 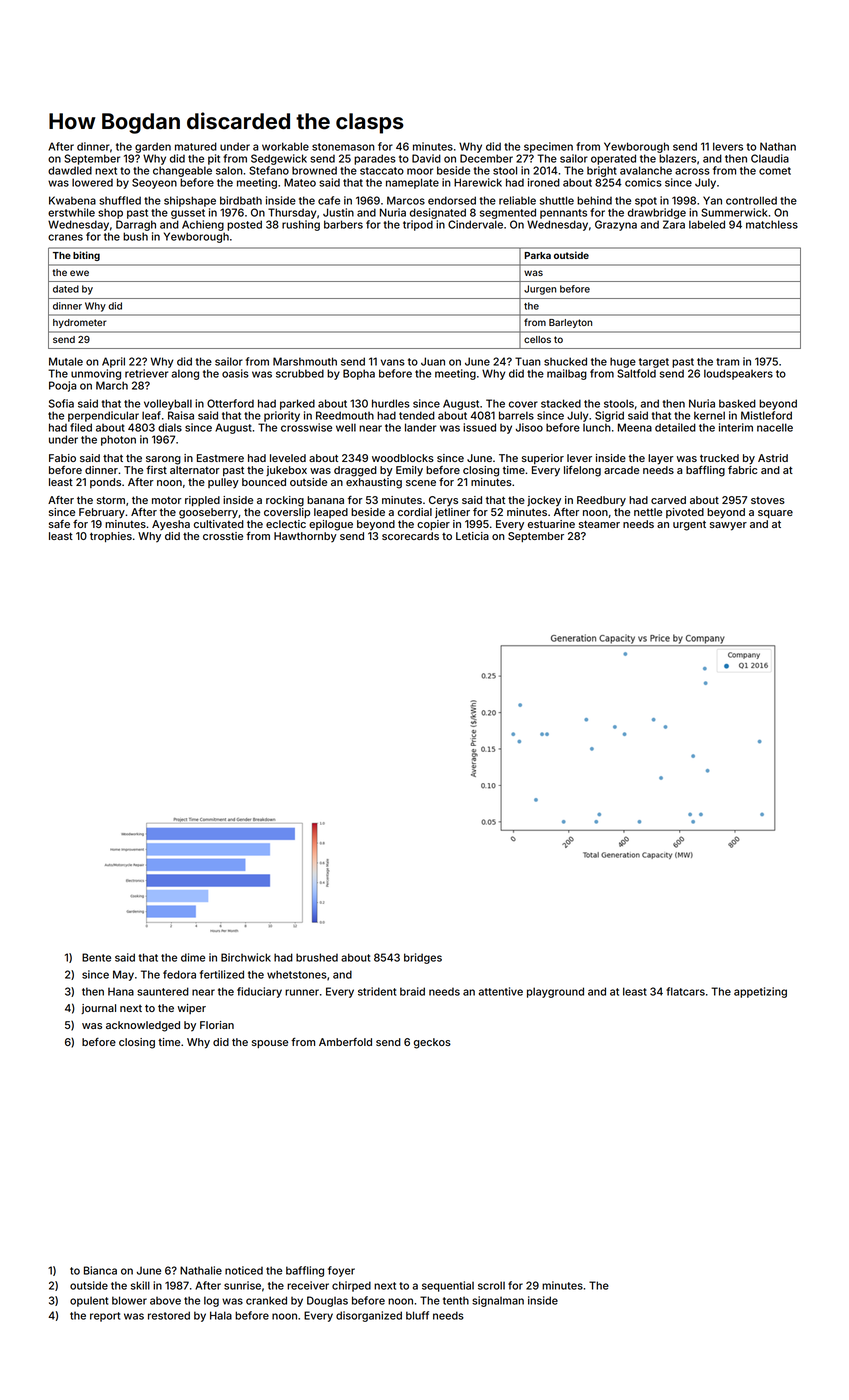 What do you see at coordinates (223, 536) in the screenshot?
I see `crosstie` at bounding box center [223, 536].
